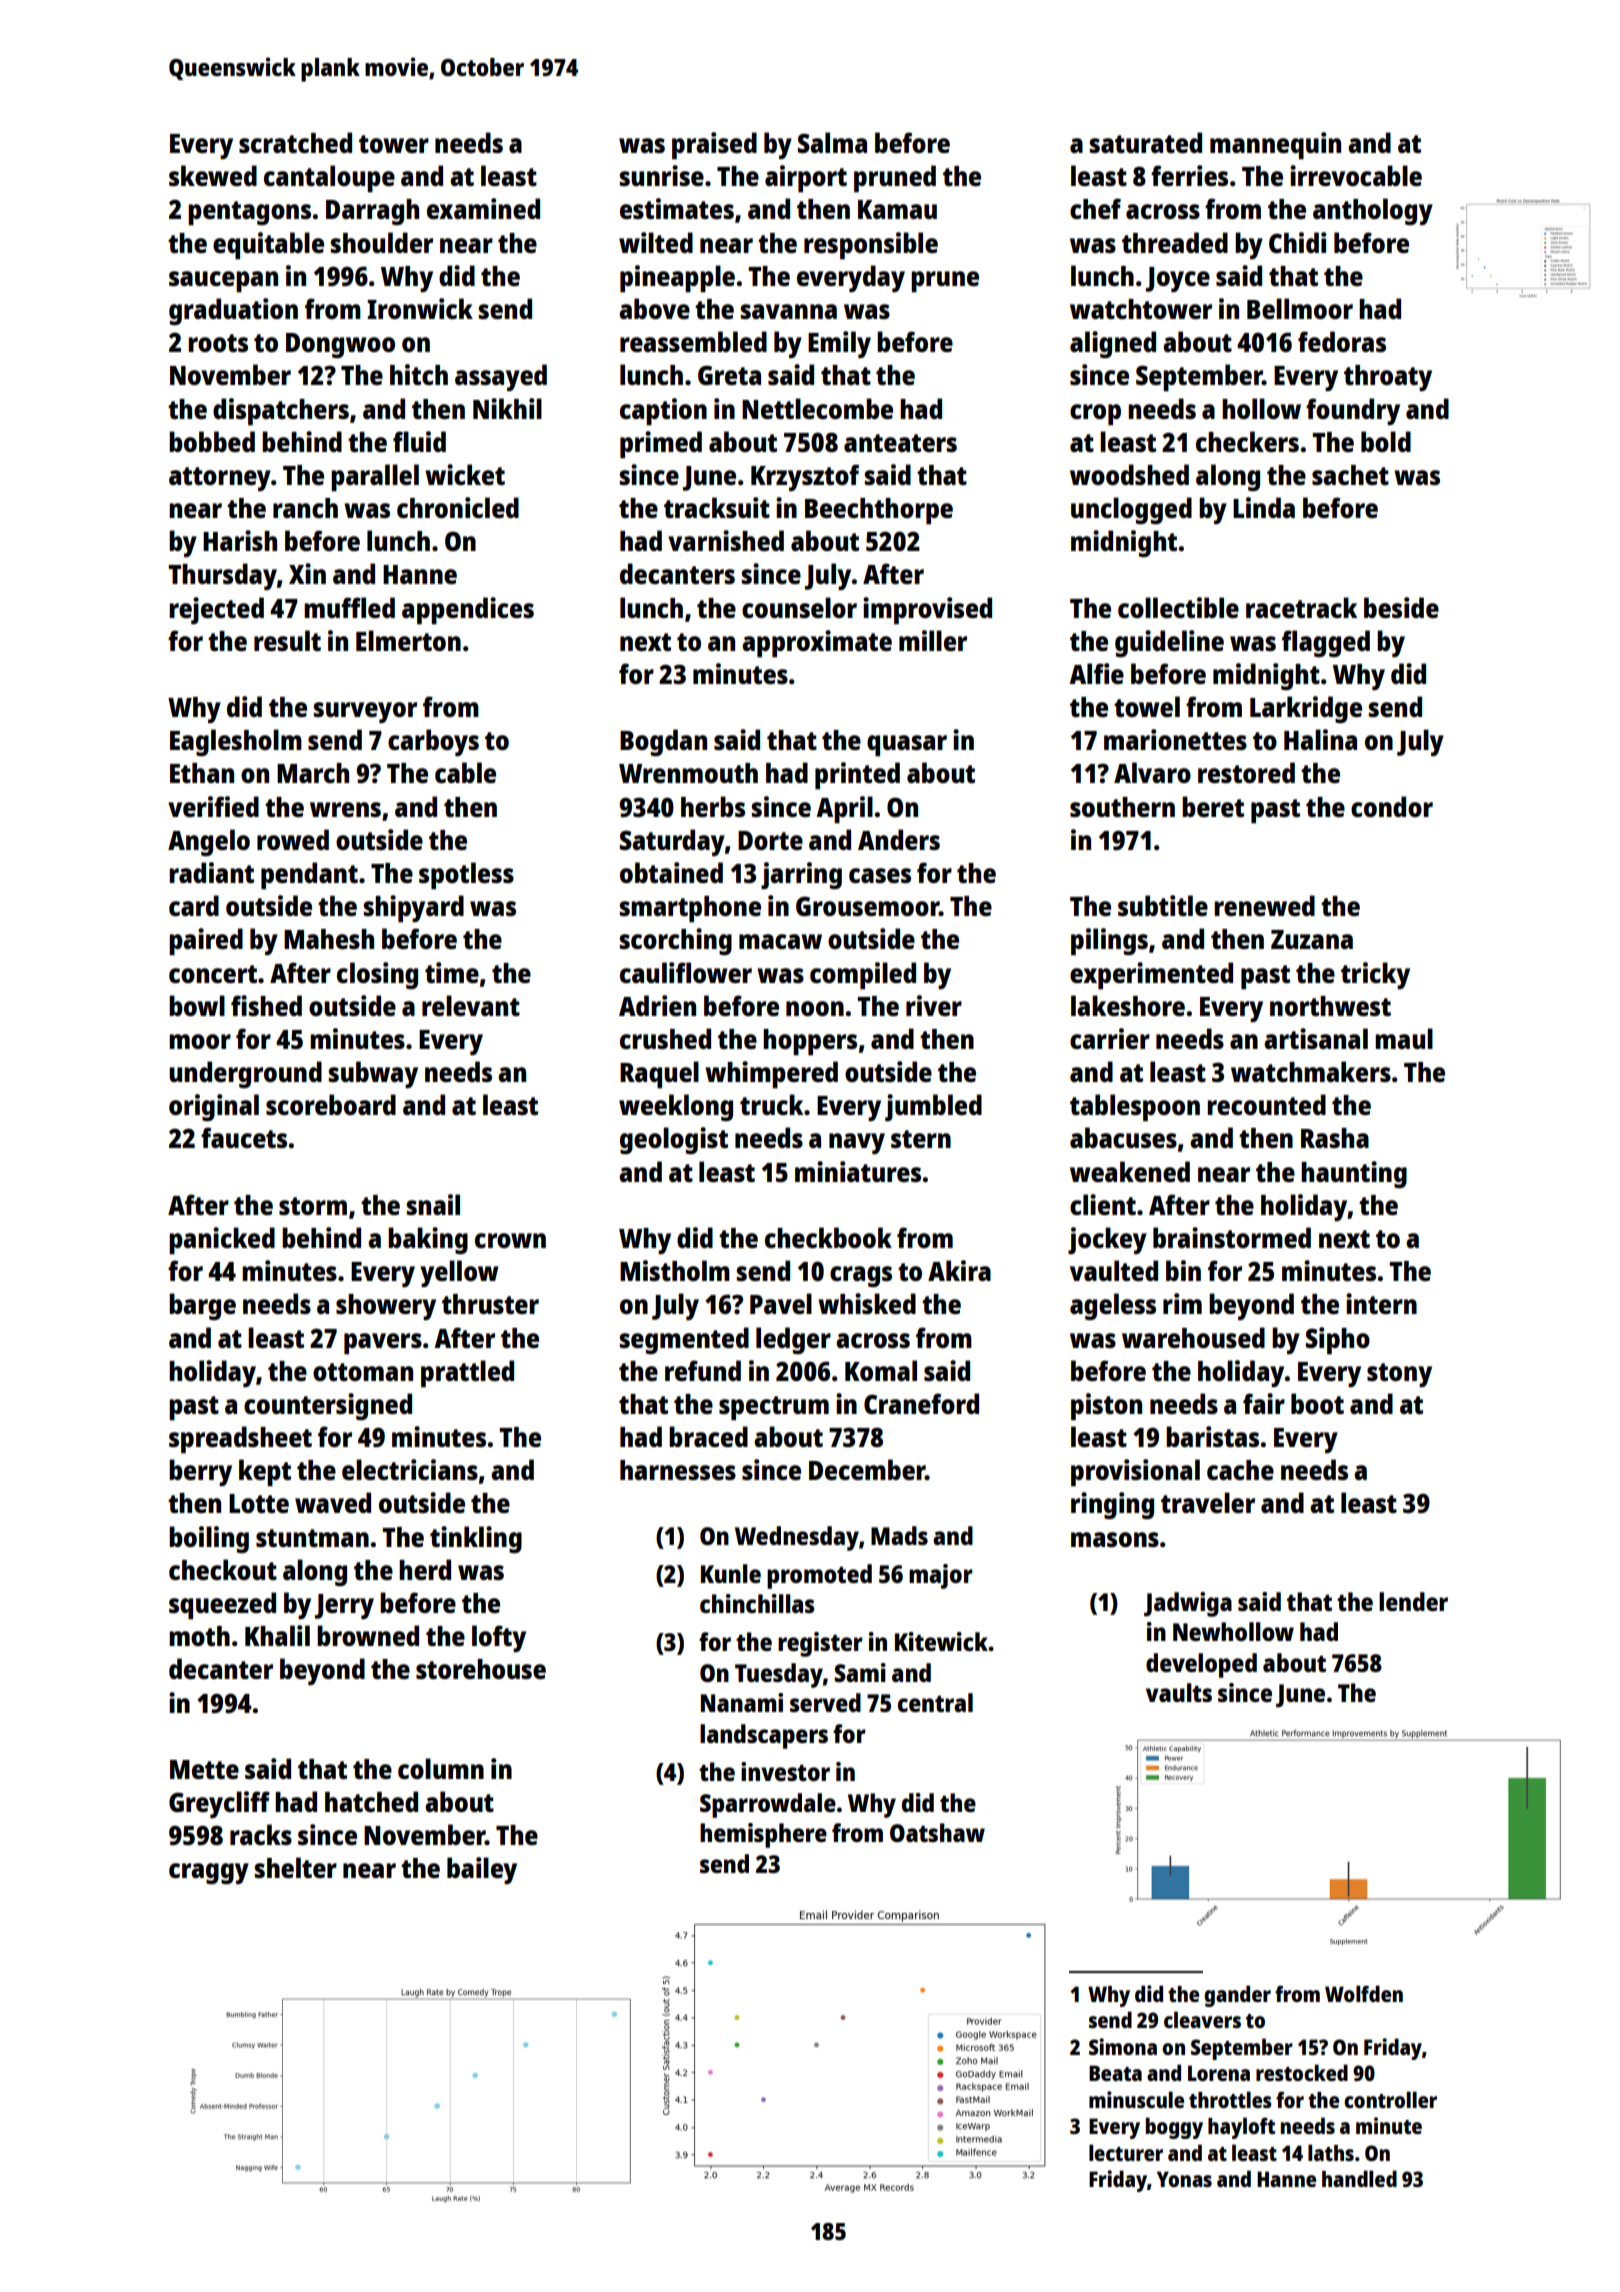 This page has height=2292, width=1620. I want to click on scratched, so click(295, 142).
